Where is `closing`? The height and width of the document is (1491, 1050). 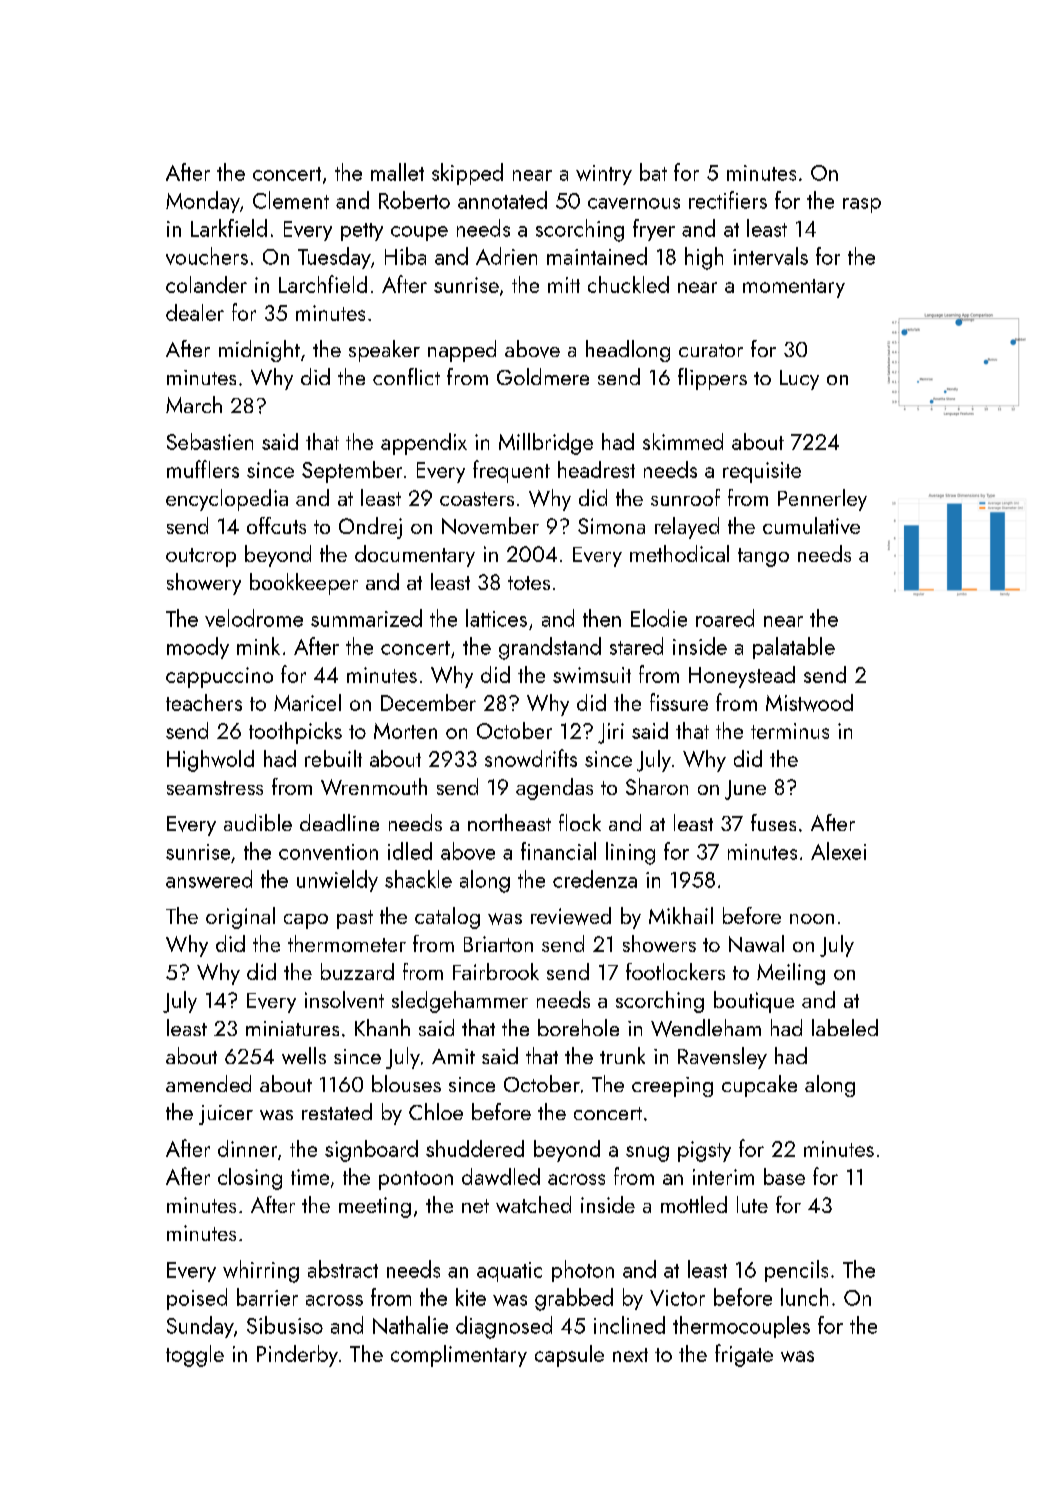 closing is located at coordinates (250, 1179).
